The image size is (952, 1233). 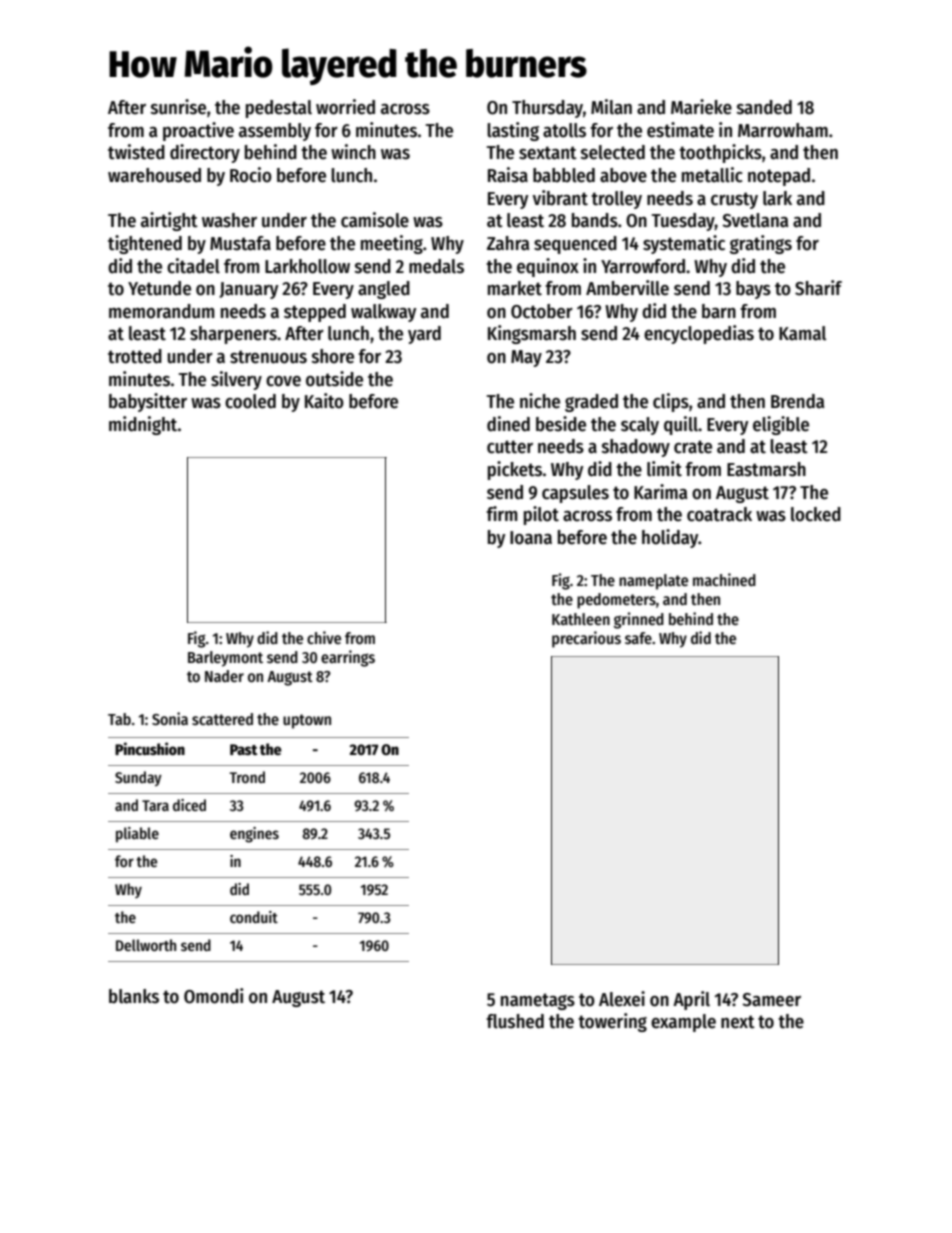 I want to click on Sunday, so click(x=138, y=778).
